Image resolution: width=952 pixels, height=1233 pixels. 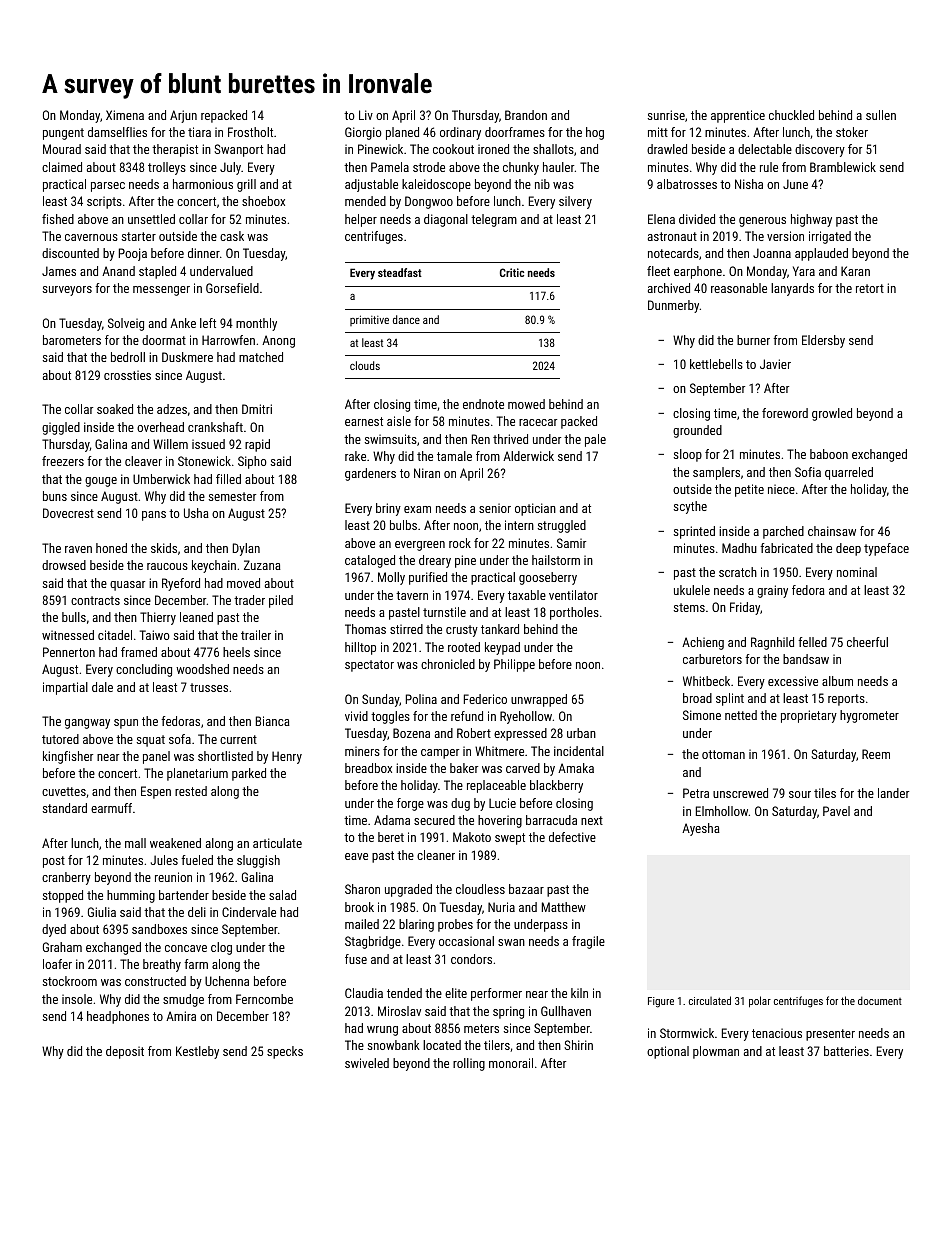 I want to click on Duskmere, so click(x=187, y=357).
